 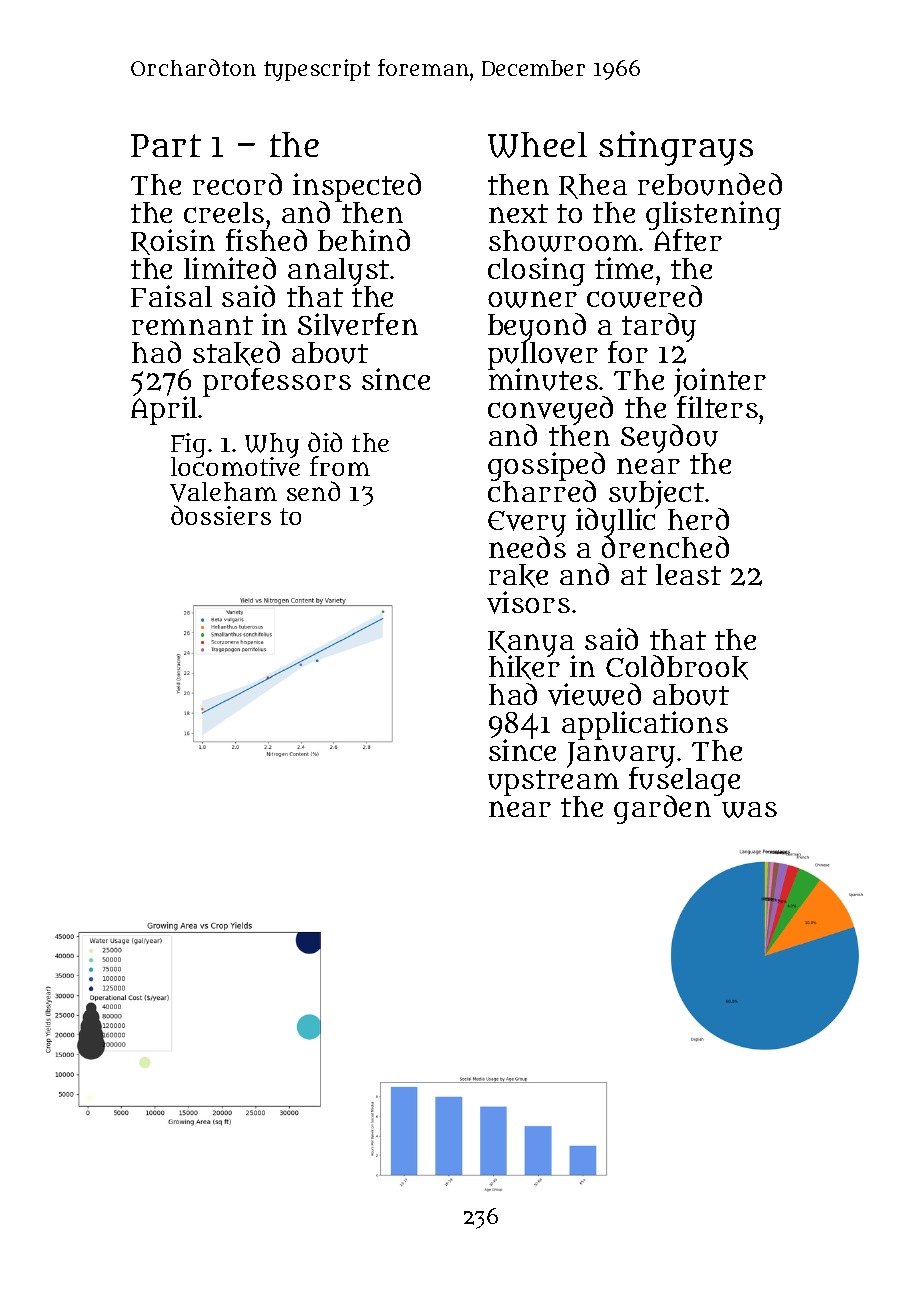 I want to click on Silverfen, so click(x=358, y=324).
